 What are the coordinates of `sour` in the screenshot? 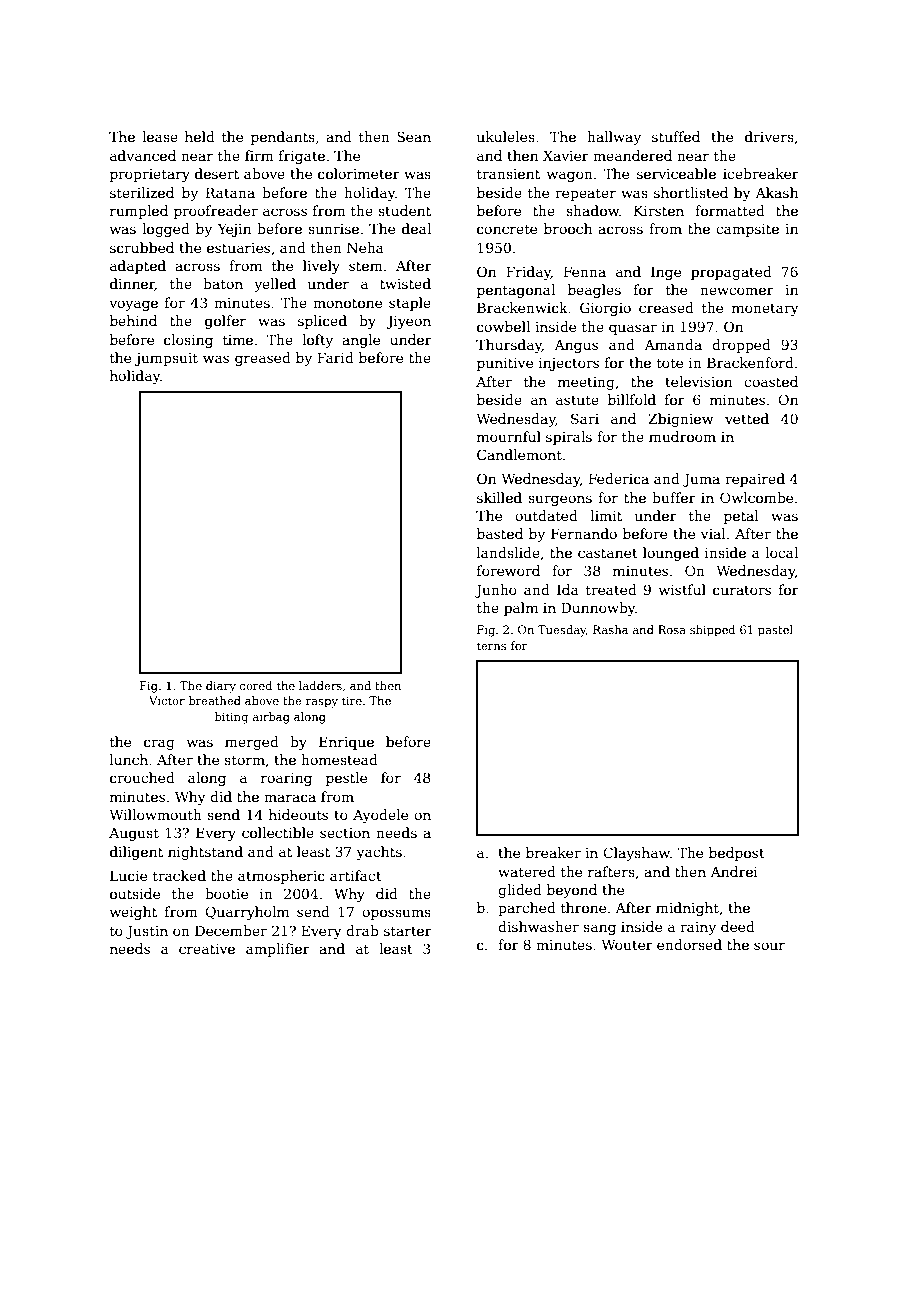 It's located at (769, 946).
